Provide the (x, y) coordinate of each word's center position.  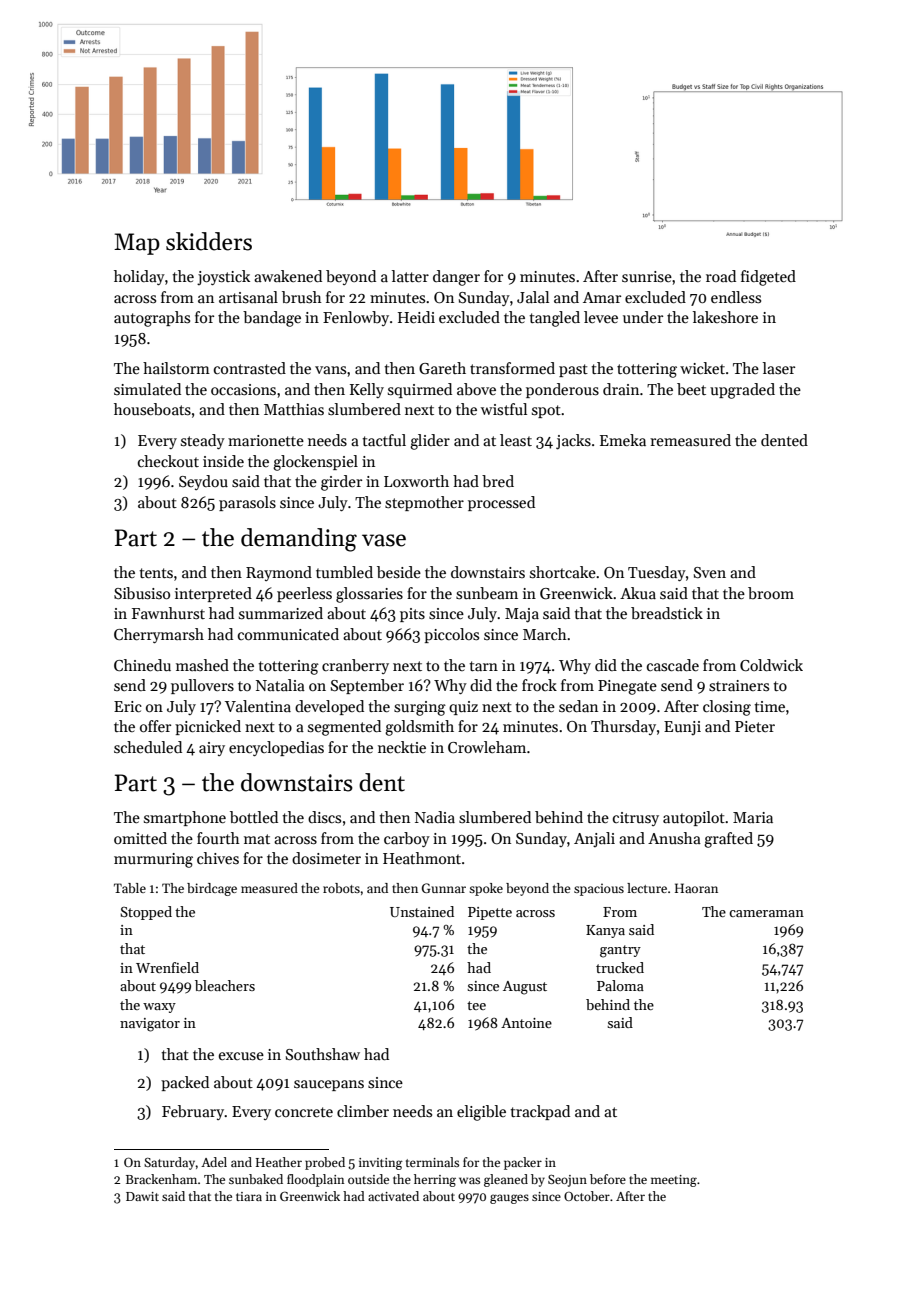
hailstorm (176, 368)
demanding (299, 540)
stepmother (424, 503)
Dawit (142, 1196)
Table (130, 888)
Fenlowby (356, 318)
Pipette (490, 913)
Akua (638, 593)
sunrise (647, 276)
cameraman (766, 913)
